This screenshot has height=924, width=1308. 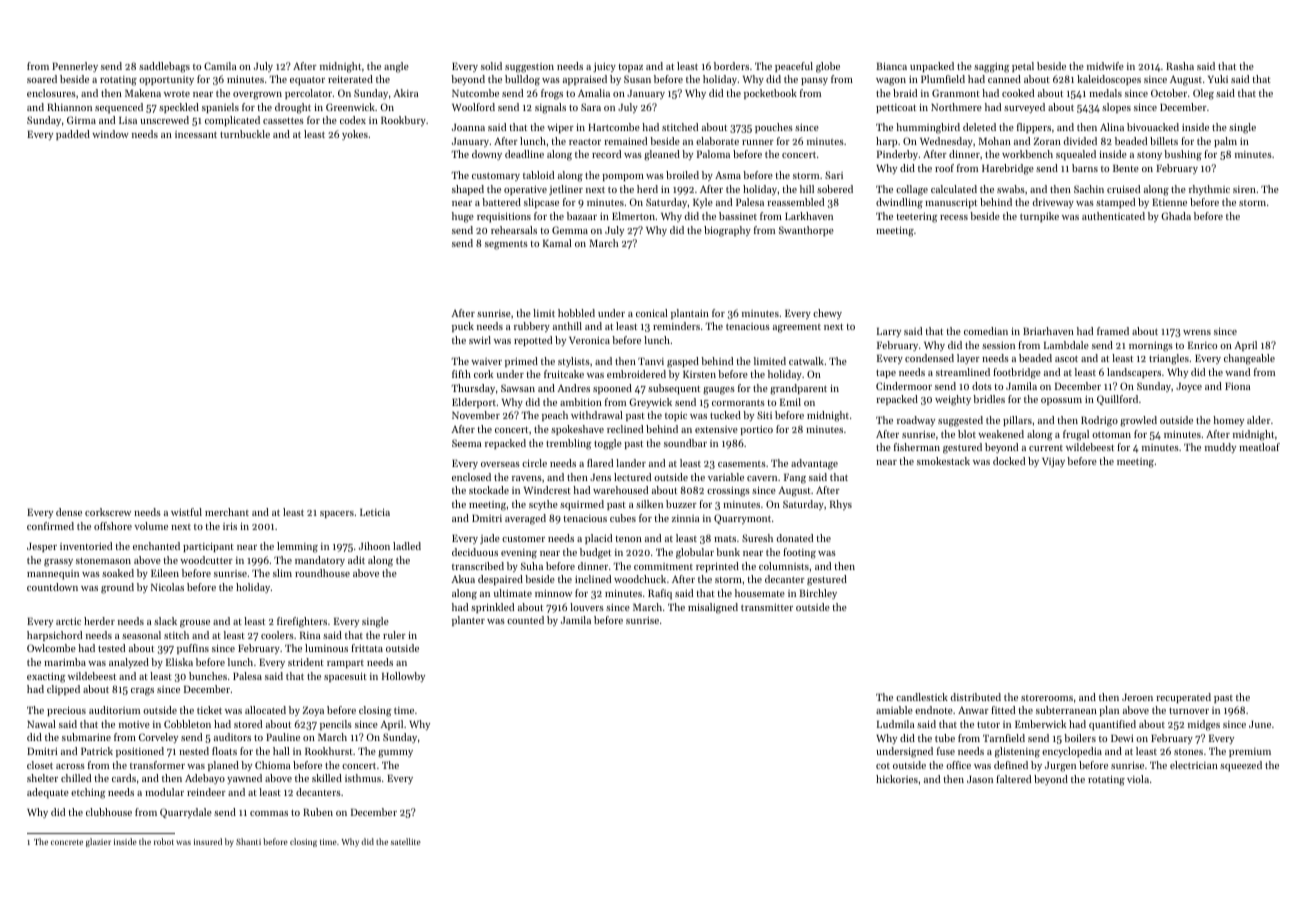 What do you see at coordinates (468, 190) in the screenshot?
I see `shaped` at bounding box center [468, 190].
